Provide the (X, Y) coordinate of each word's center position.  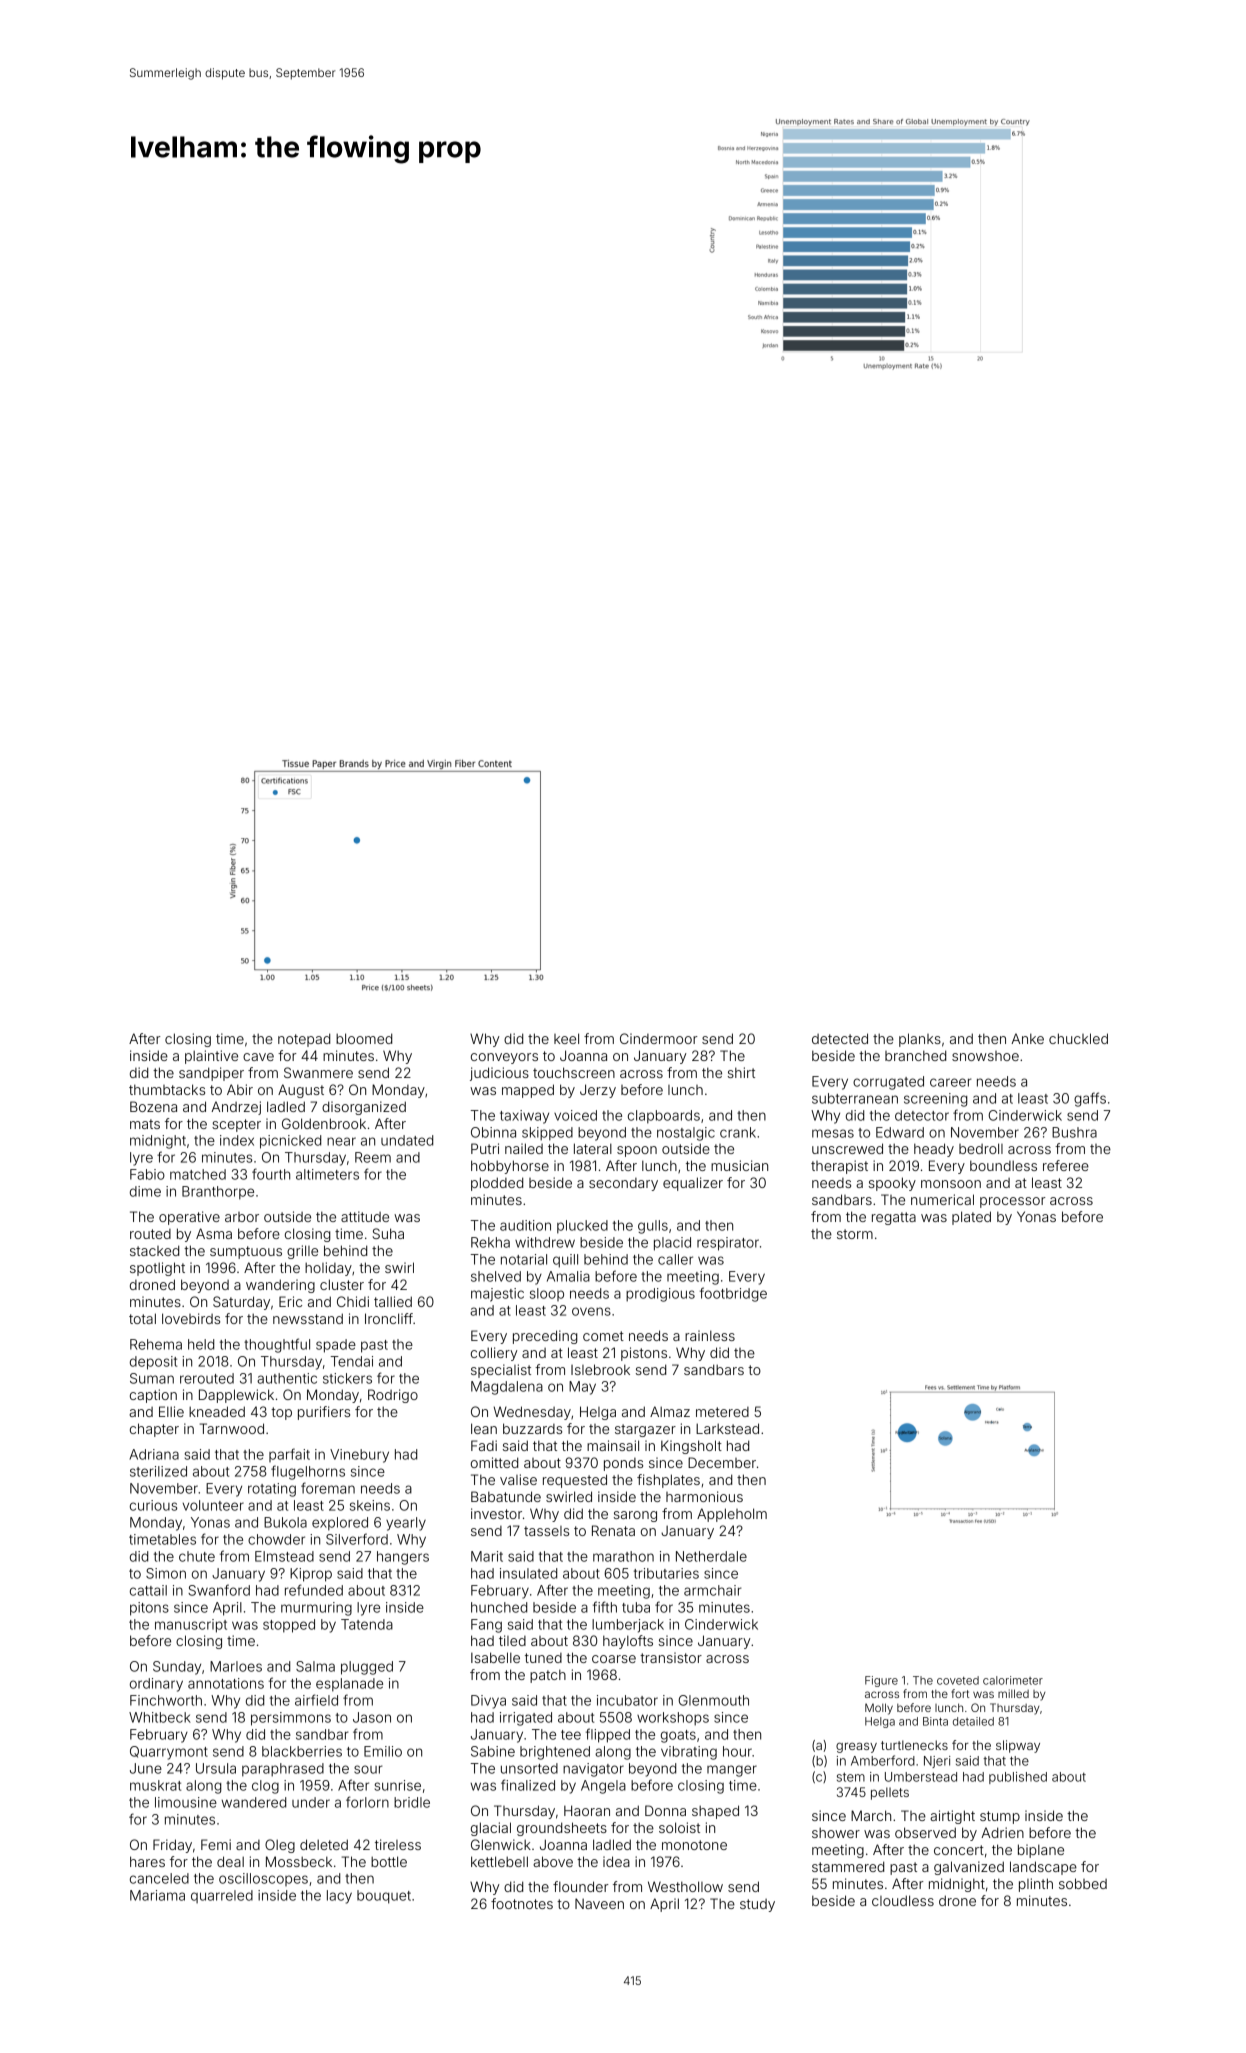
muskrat (155, 1785)
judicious (499, 1074)
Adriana (154, 1454)
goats (678, 1736)
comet (603, 1336)
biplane (1041, 1851)
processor (1013, 1202)
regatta (894, 1218)
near (341, 1141)
